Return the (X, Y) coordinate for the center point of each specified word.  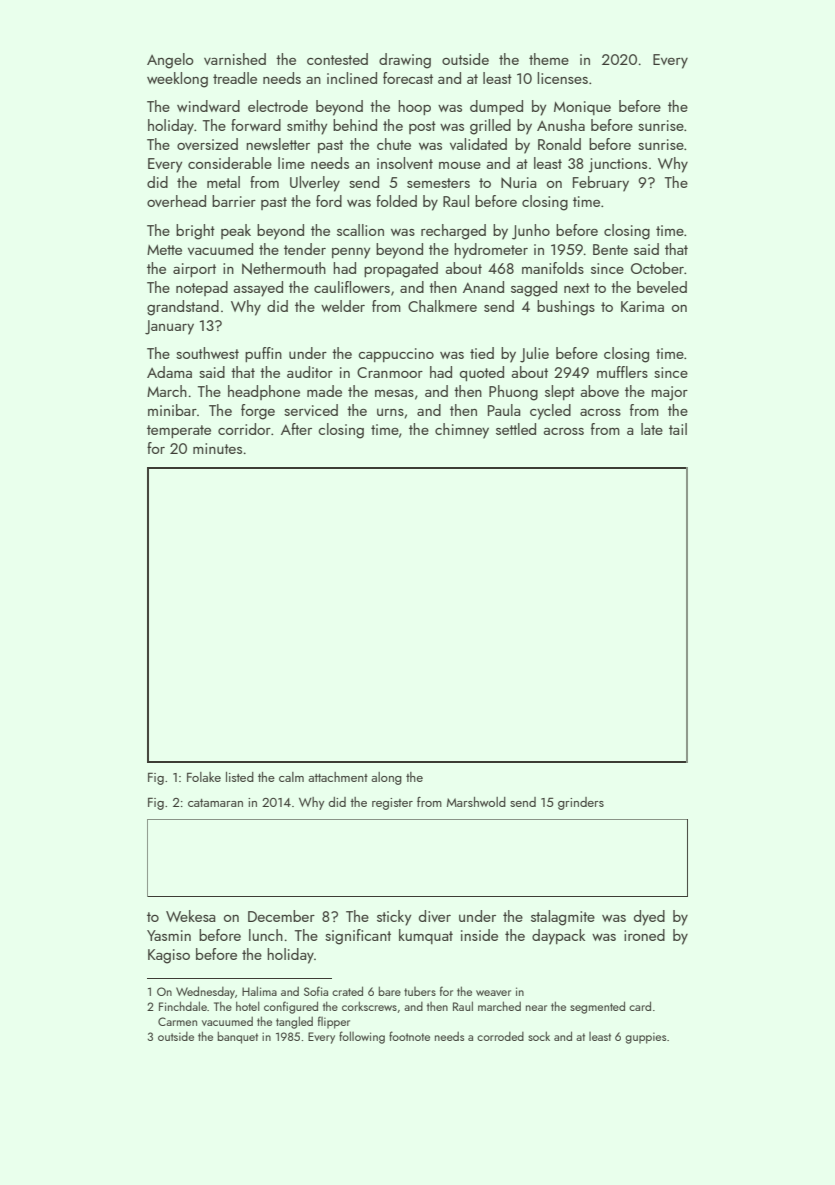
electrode (278, 106)
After (296, 429)
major (669, 393)
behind (355, 125)
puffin (263, 354)
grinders (581, 803)
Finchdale (183, 1006)
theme (549, 59)
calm (291, 777)
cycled (550, 412)
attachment (338, 777)
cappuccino (396, 355)
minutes (217, 448)
